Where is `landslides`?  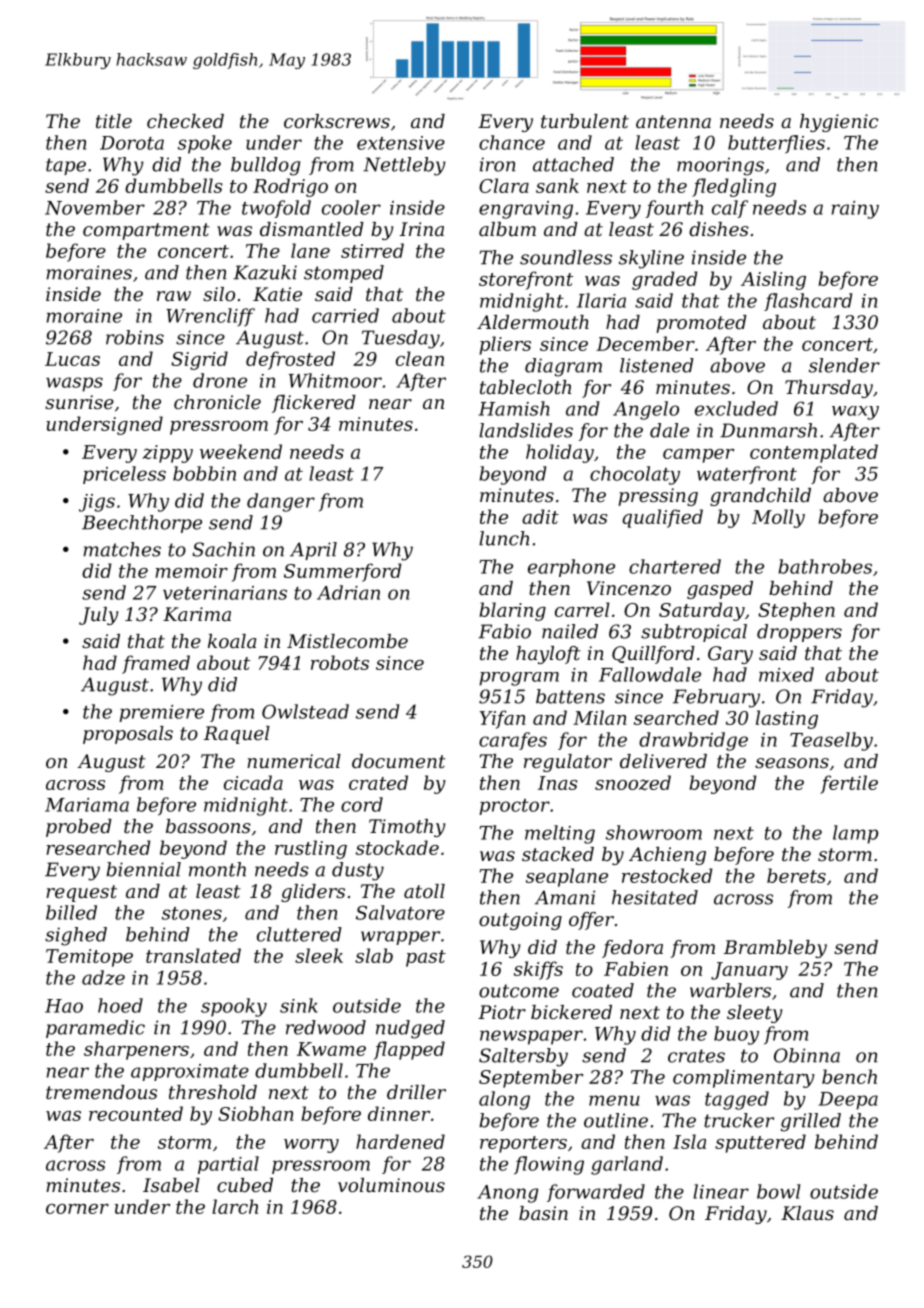 landslides is located at coordinates (526, 430).
